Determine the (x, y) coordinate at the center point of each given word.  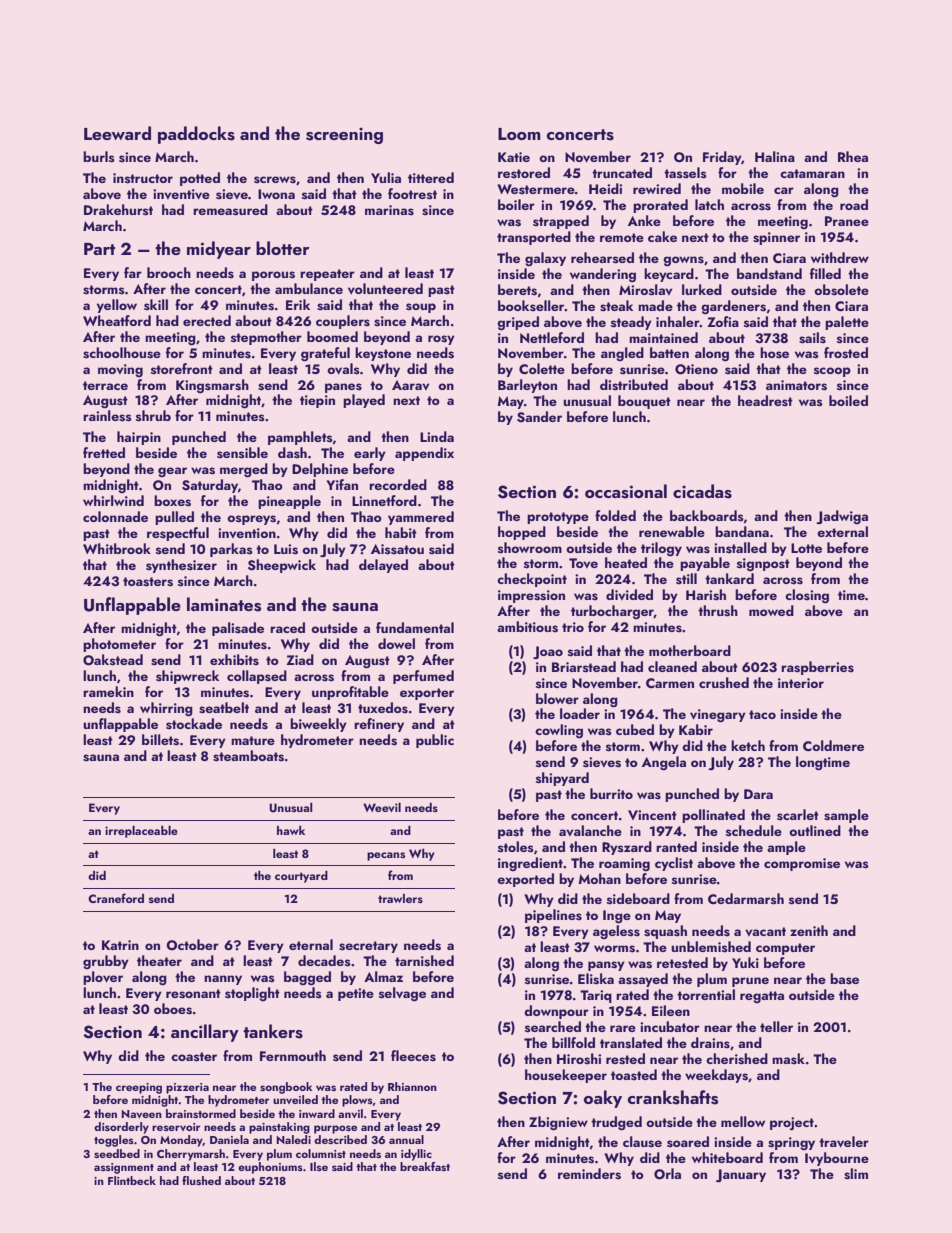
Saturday (210, 486)
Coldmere (833, 745)
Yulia (386, 177)
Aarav (411, 385)
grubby (106, 962)
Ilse (319, 1166)
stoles (516, 847)
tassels (685, 173)
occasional (626, 491)
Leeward (117, 133)
